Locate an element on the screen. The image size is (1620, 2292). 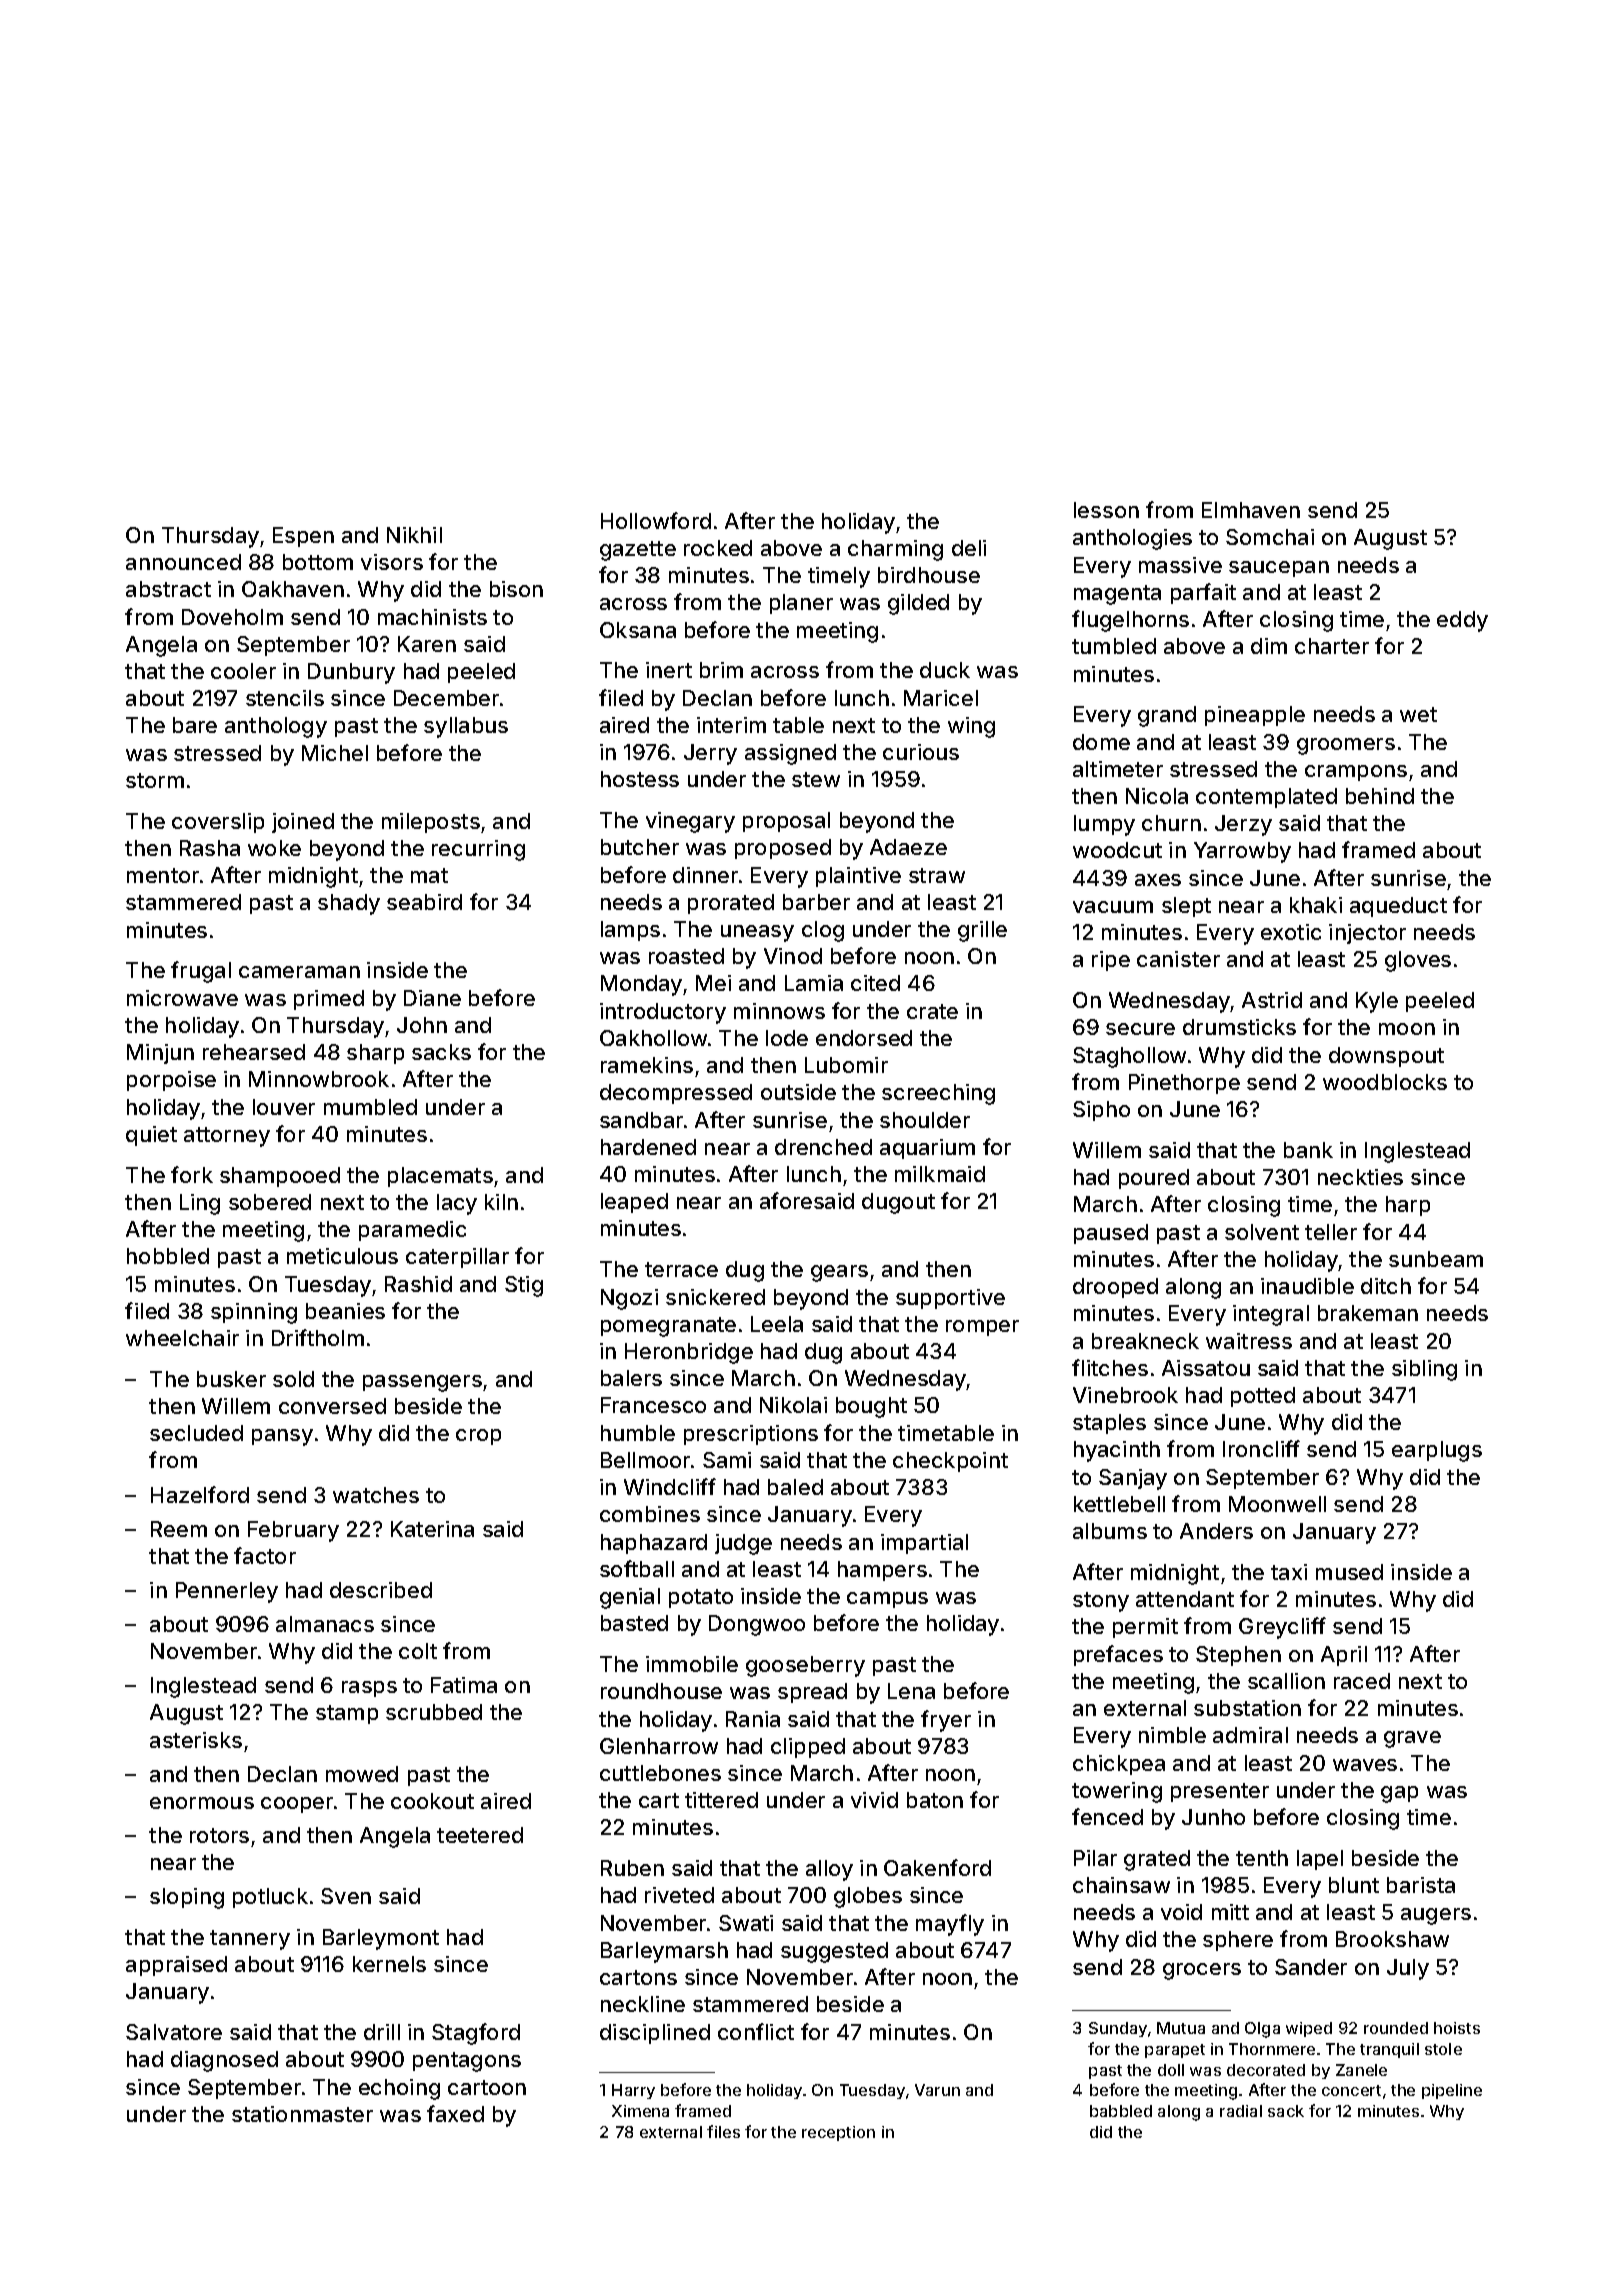
Nikhil is located at coordinates (414, 535).
